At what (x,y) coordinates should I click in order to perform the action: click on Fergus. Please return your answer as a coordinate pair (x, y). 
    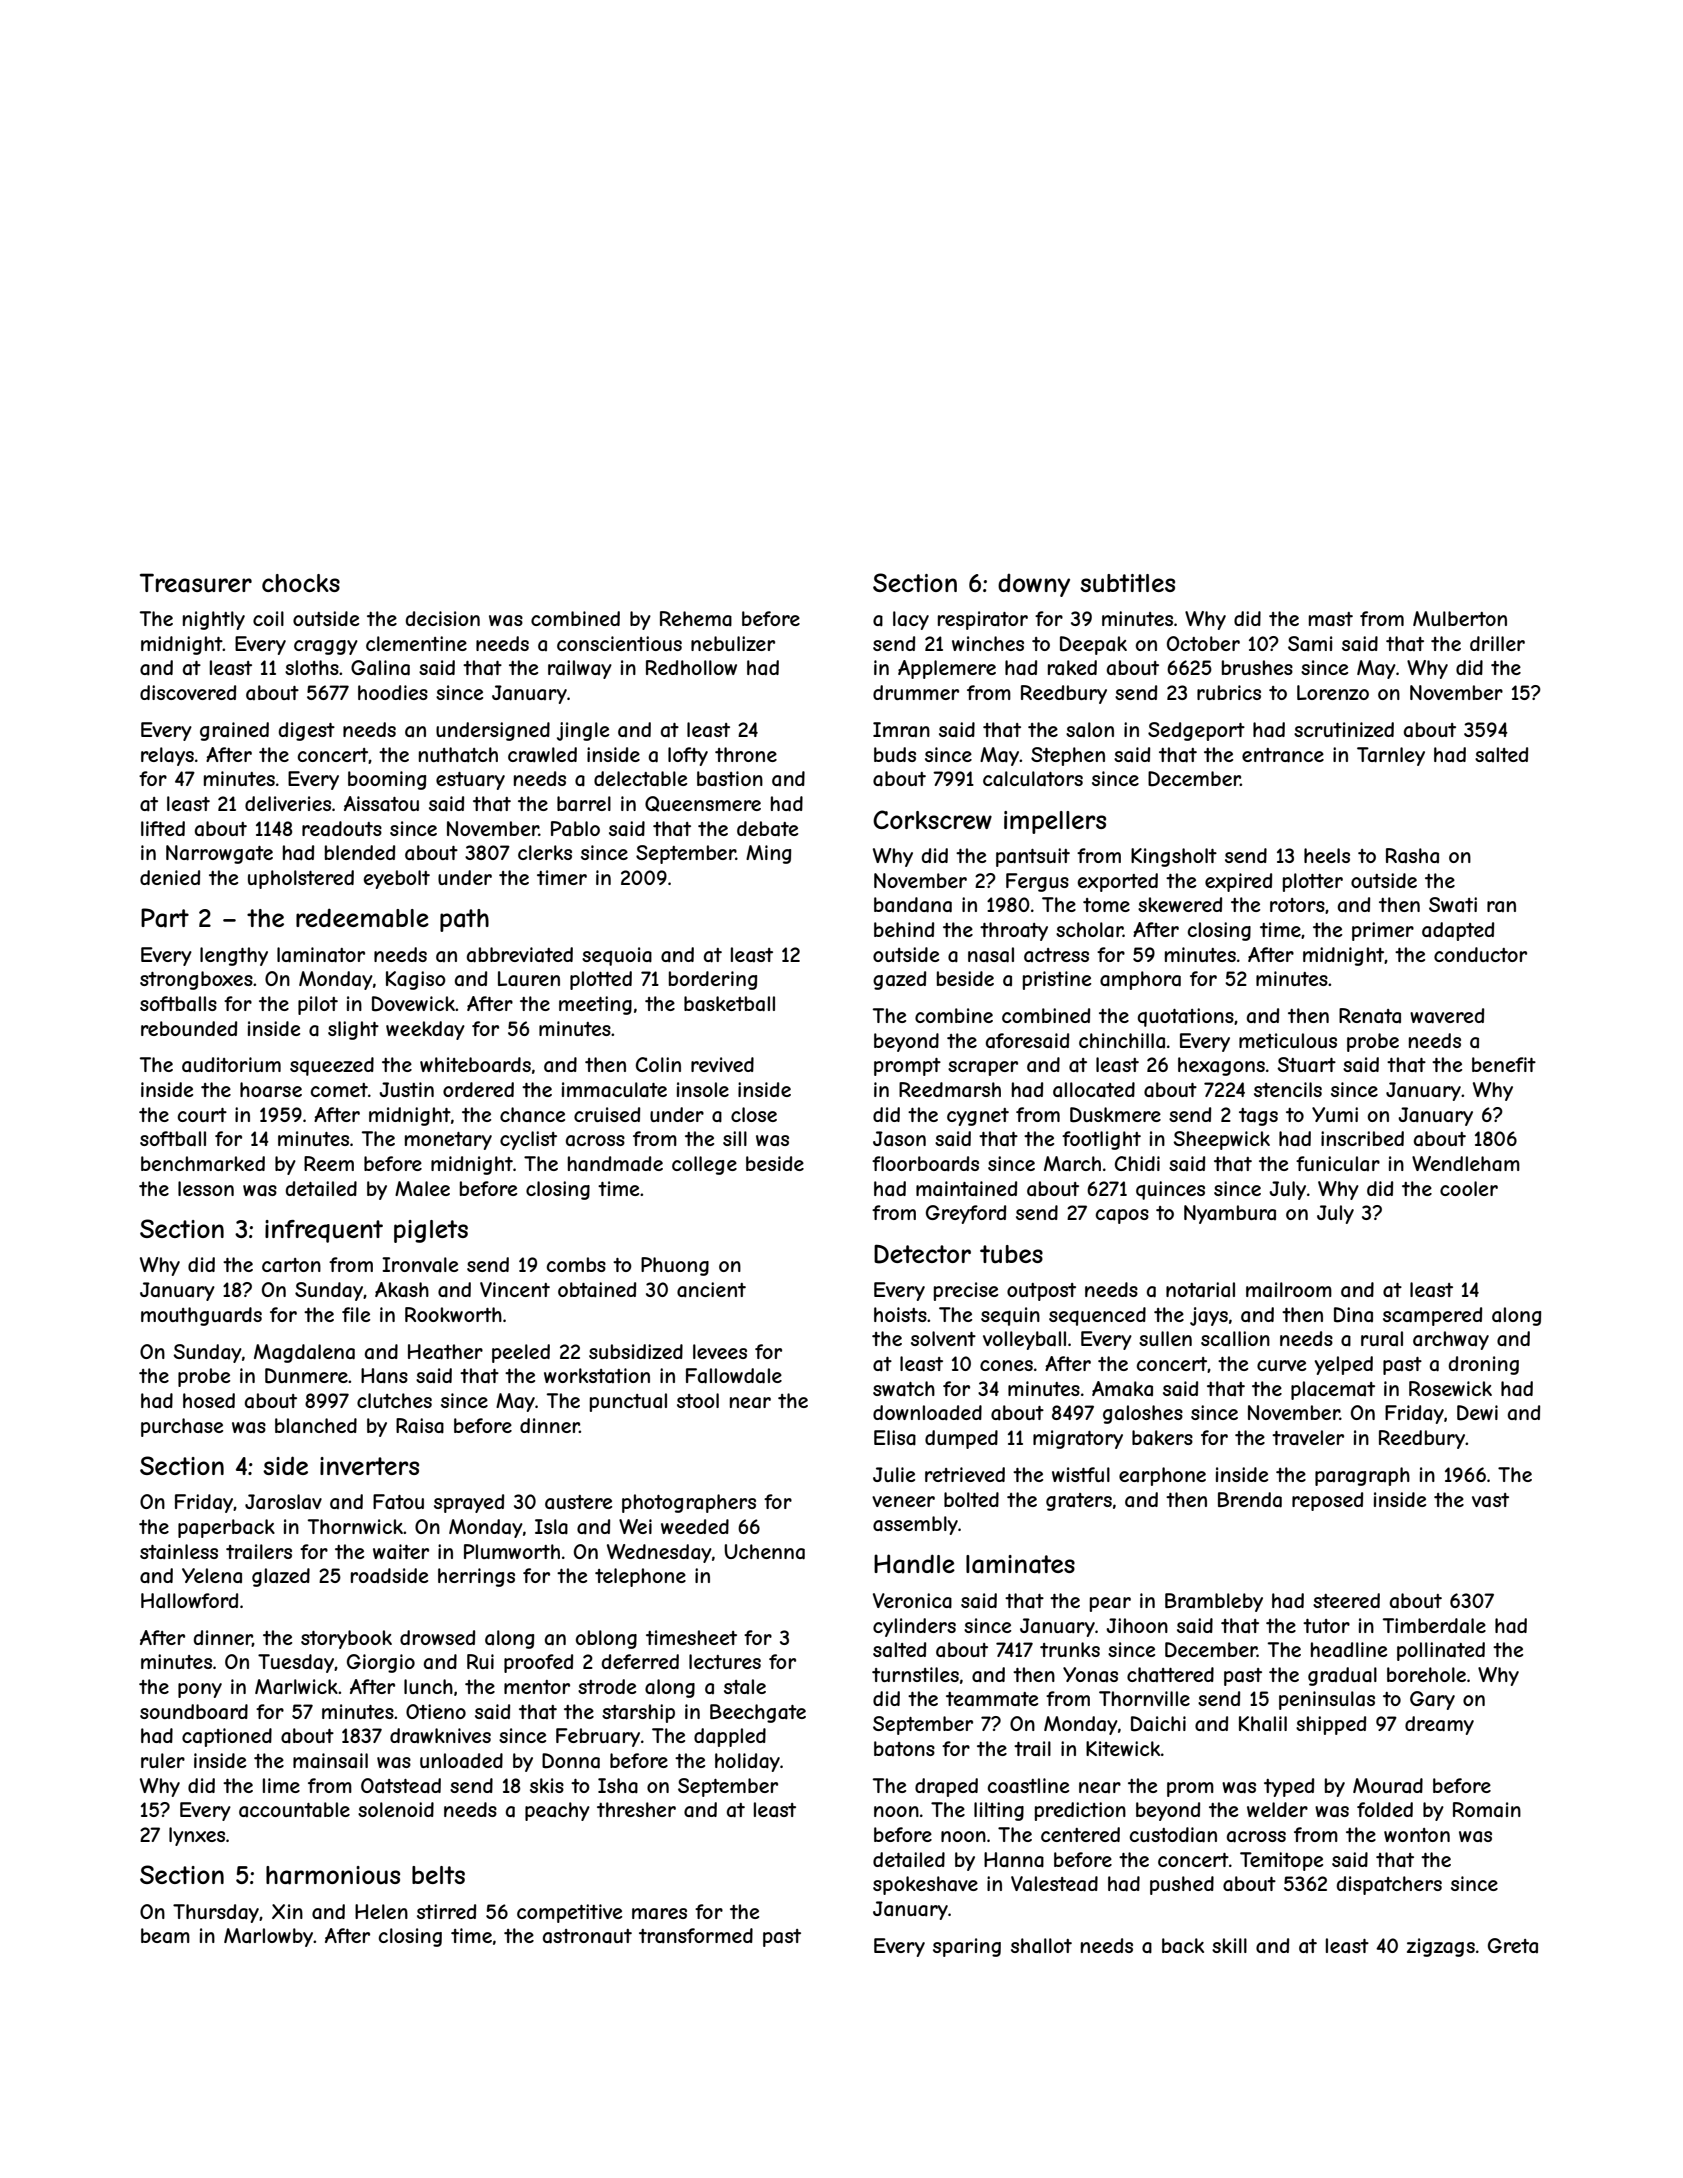
    Looking at the image, I should click on (1037, 882).
